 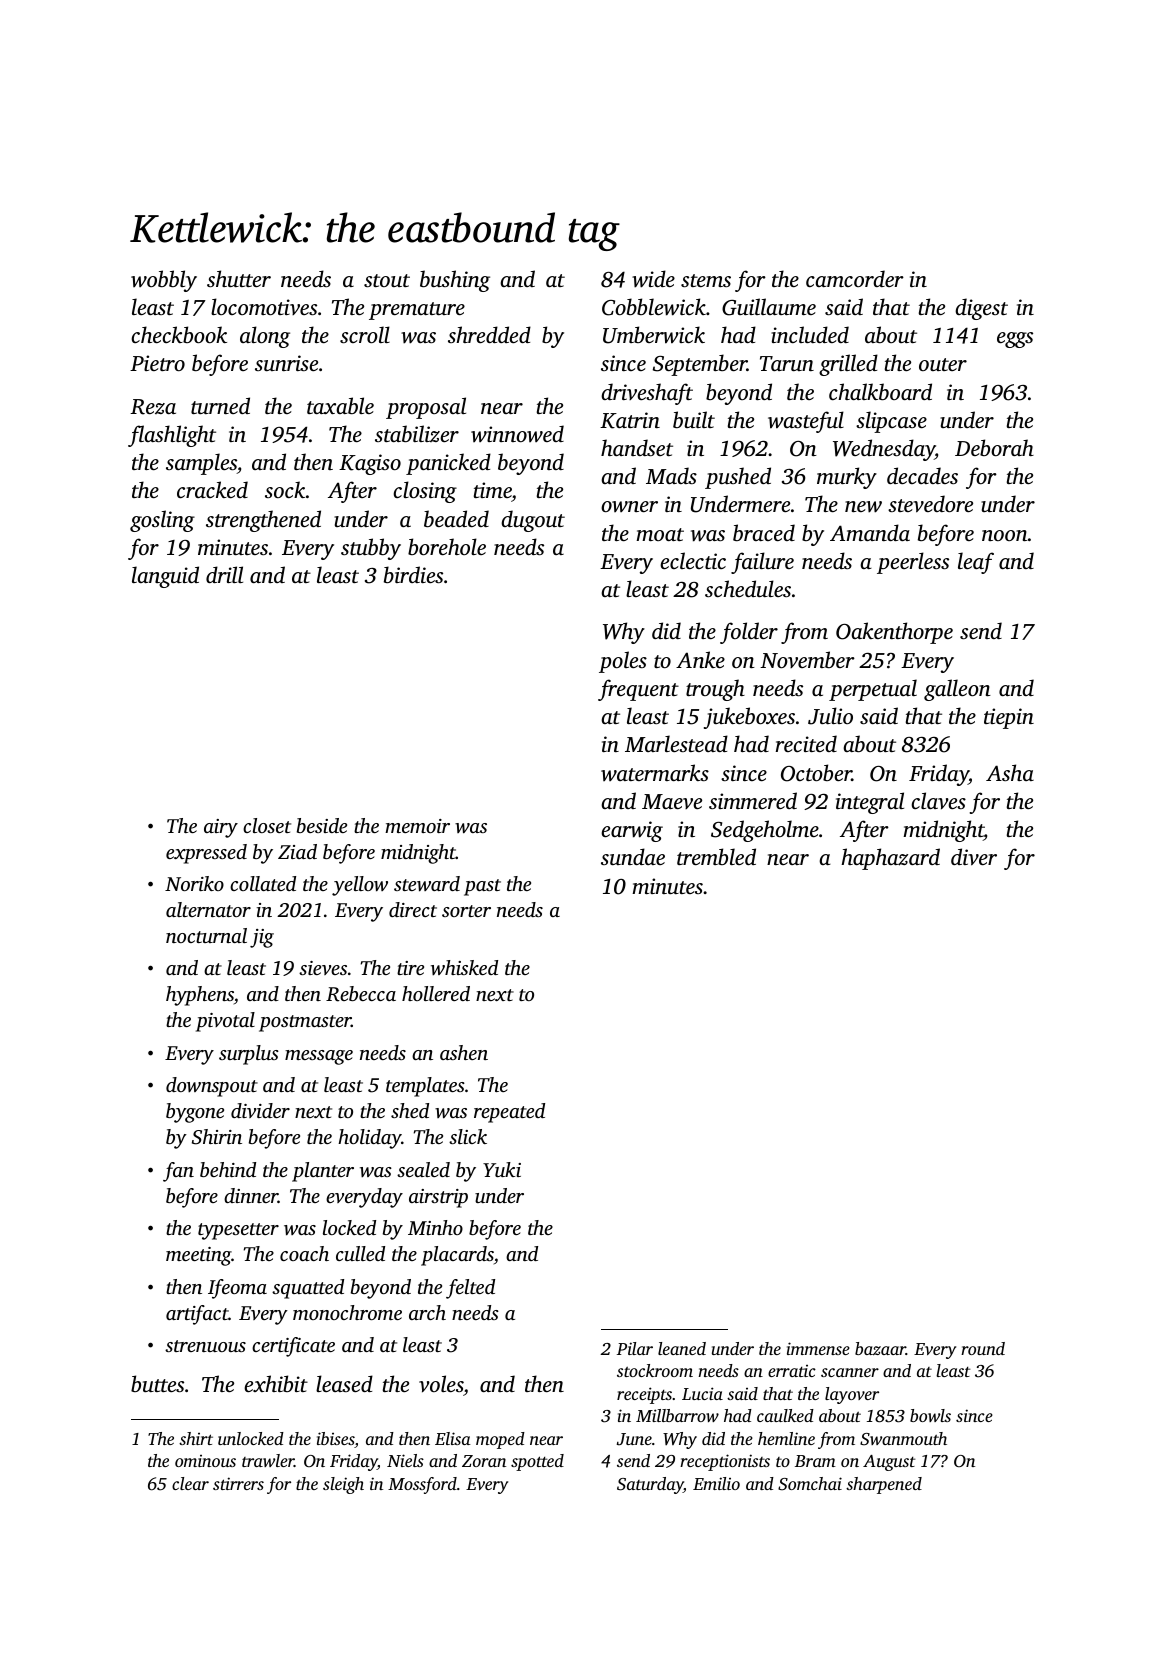 What do you see at coordinates (190, 1483) in the page?
I see `clear` at bounding box center [190, 1483].
